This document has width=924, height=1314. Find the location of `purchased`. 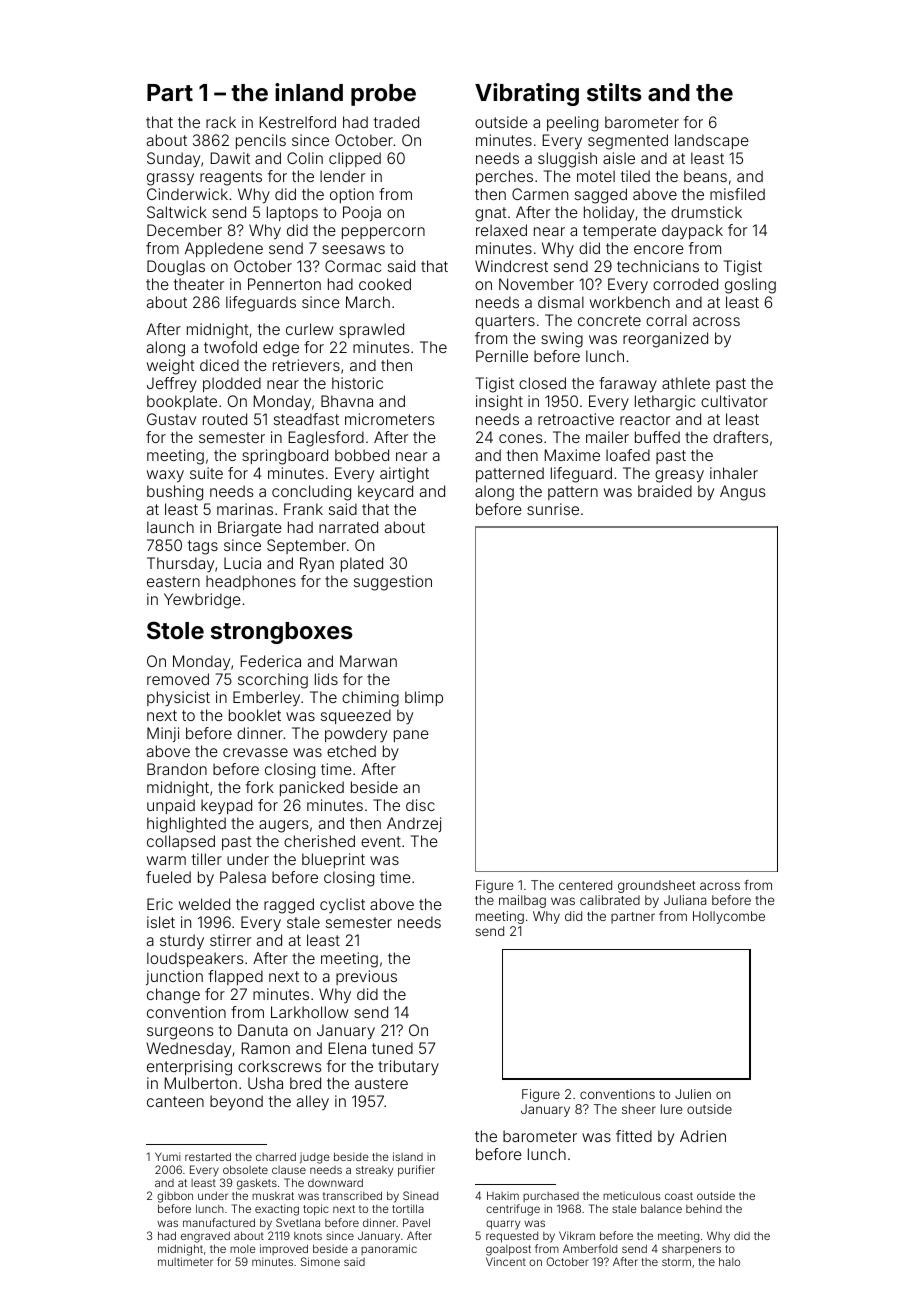

purchased is located at coordinates (551, 1197).
